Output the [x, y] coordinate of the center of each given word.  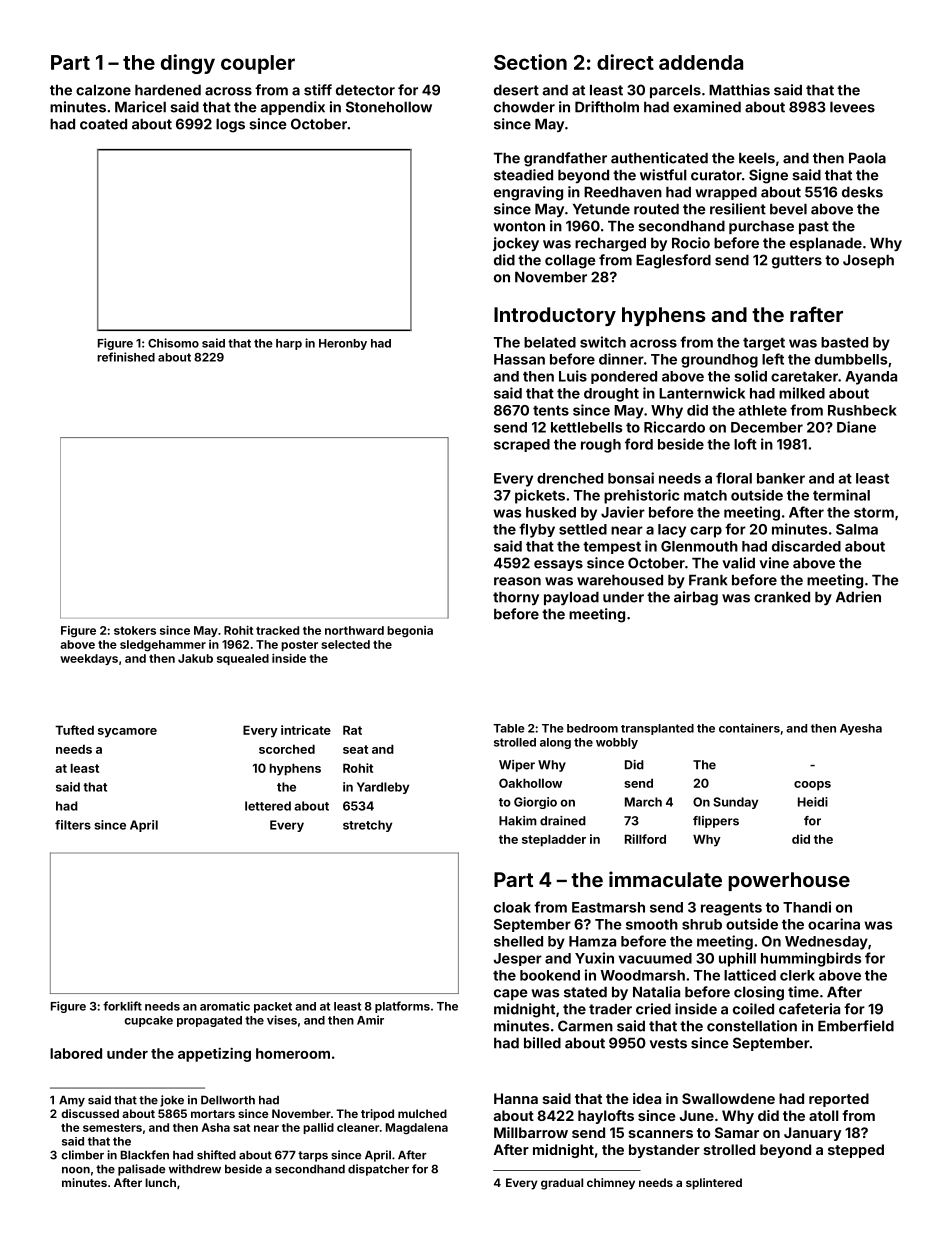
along [555, 743]
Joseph [868, 261]
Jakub [195, 658]
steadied [523, 175]
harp [289, 344]
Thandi [807, 907]
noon [76, 1170]
